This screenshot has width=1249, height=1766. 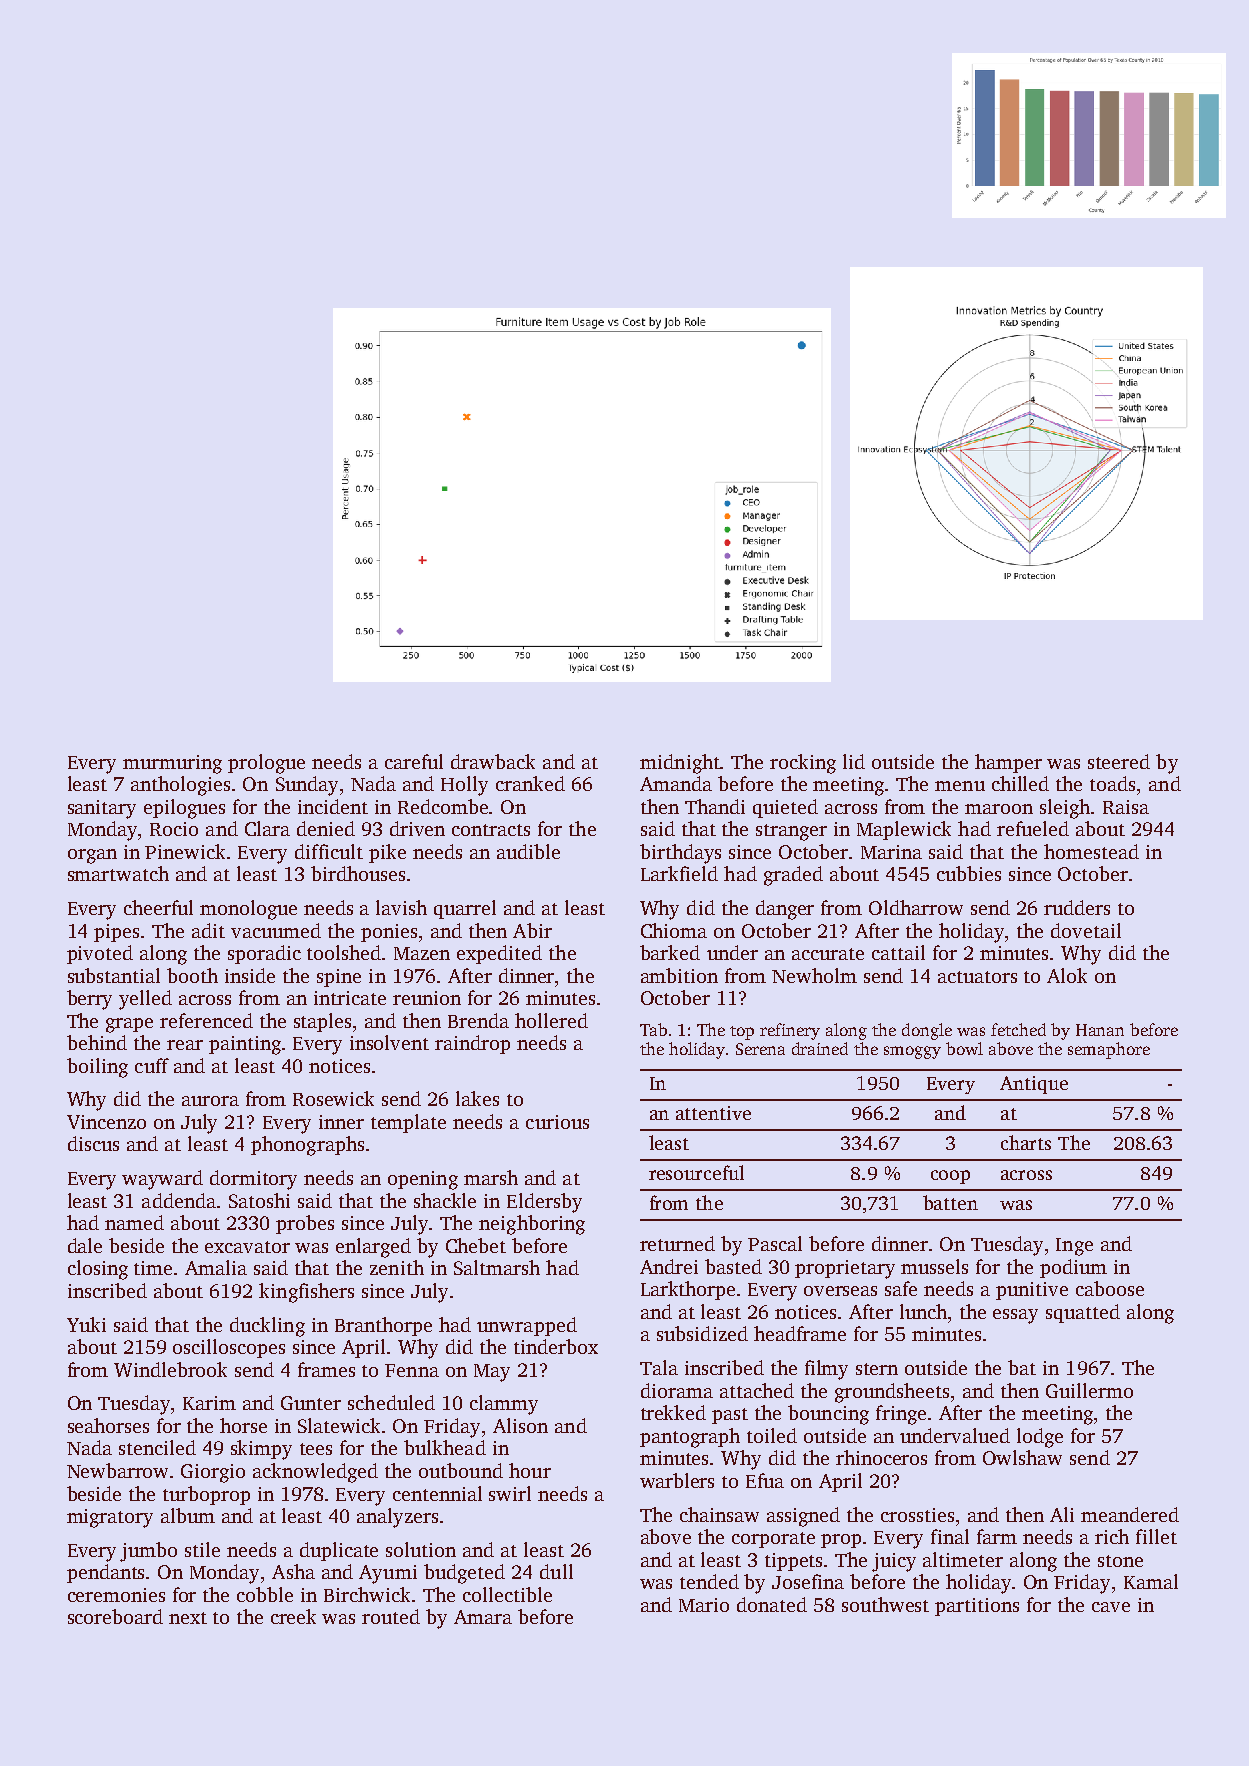 I want to click on named, so click(x=134, y=1222).
